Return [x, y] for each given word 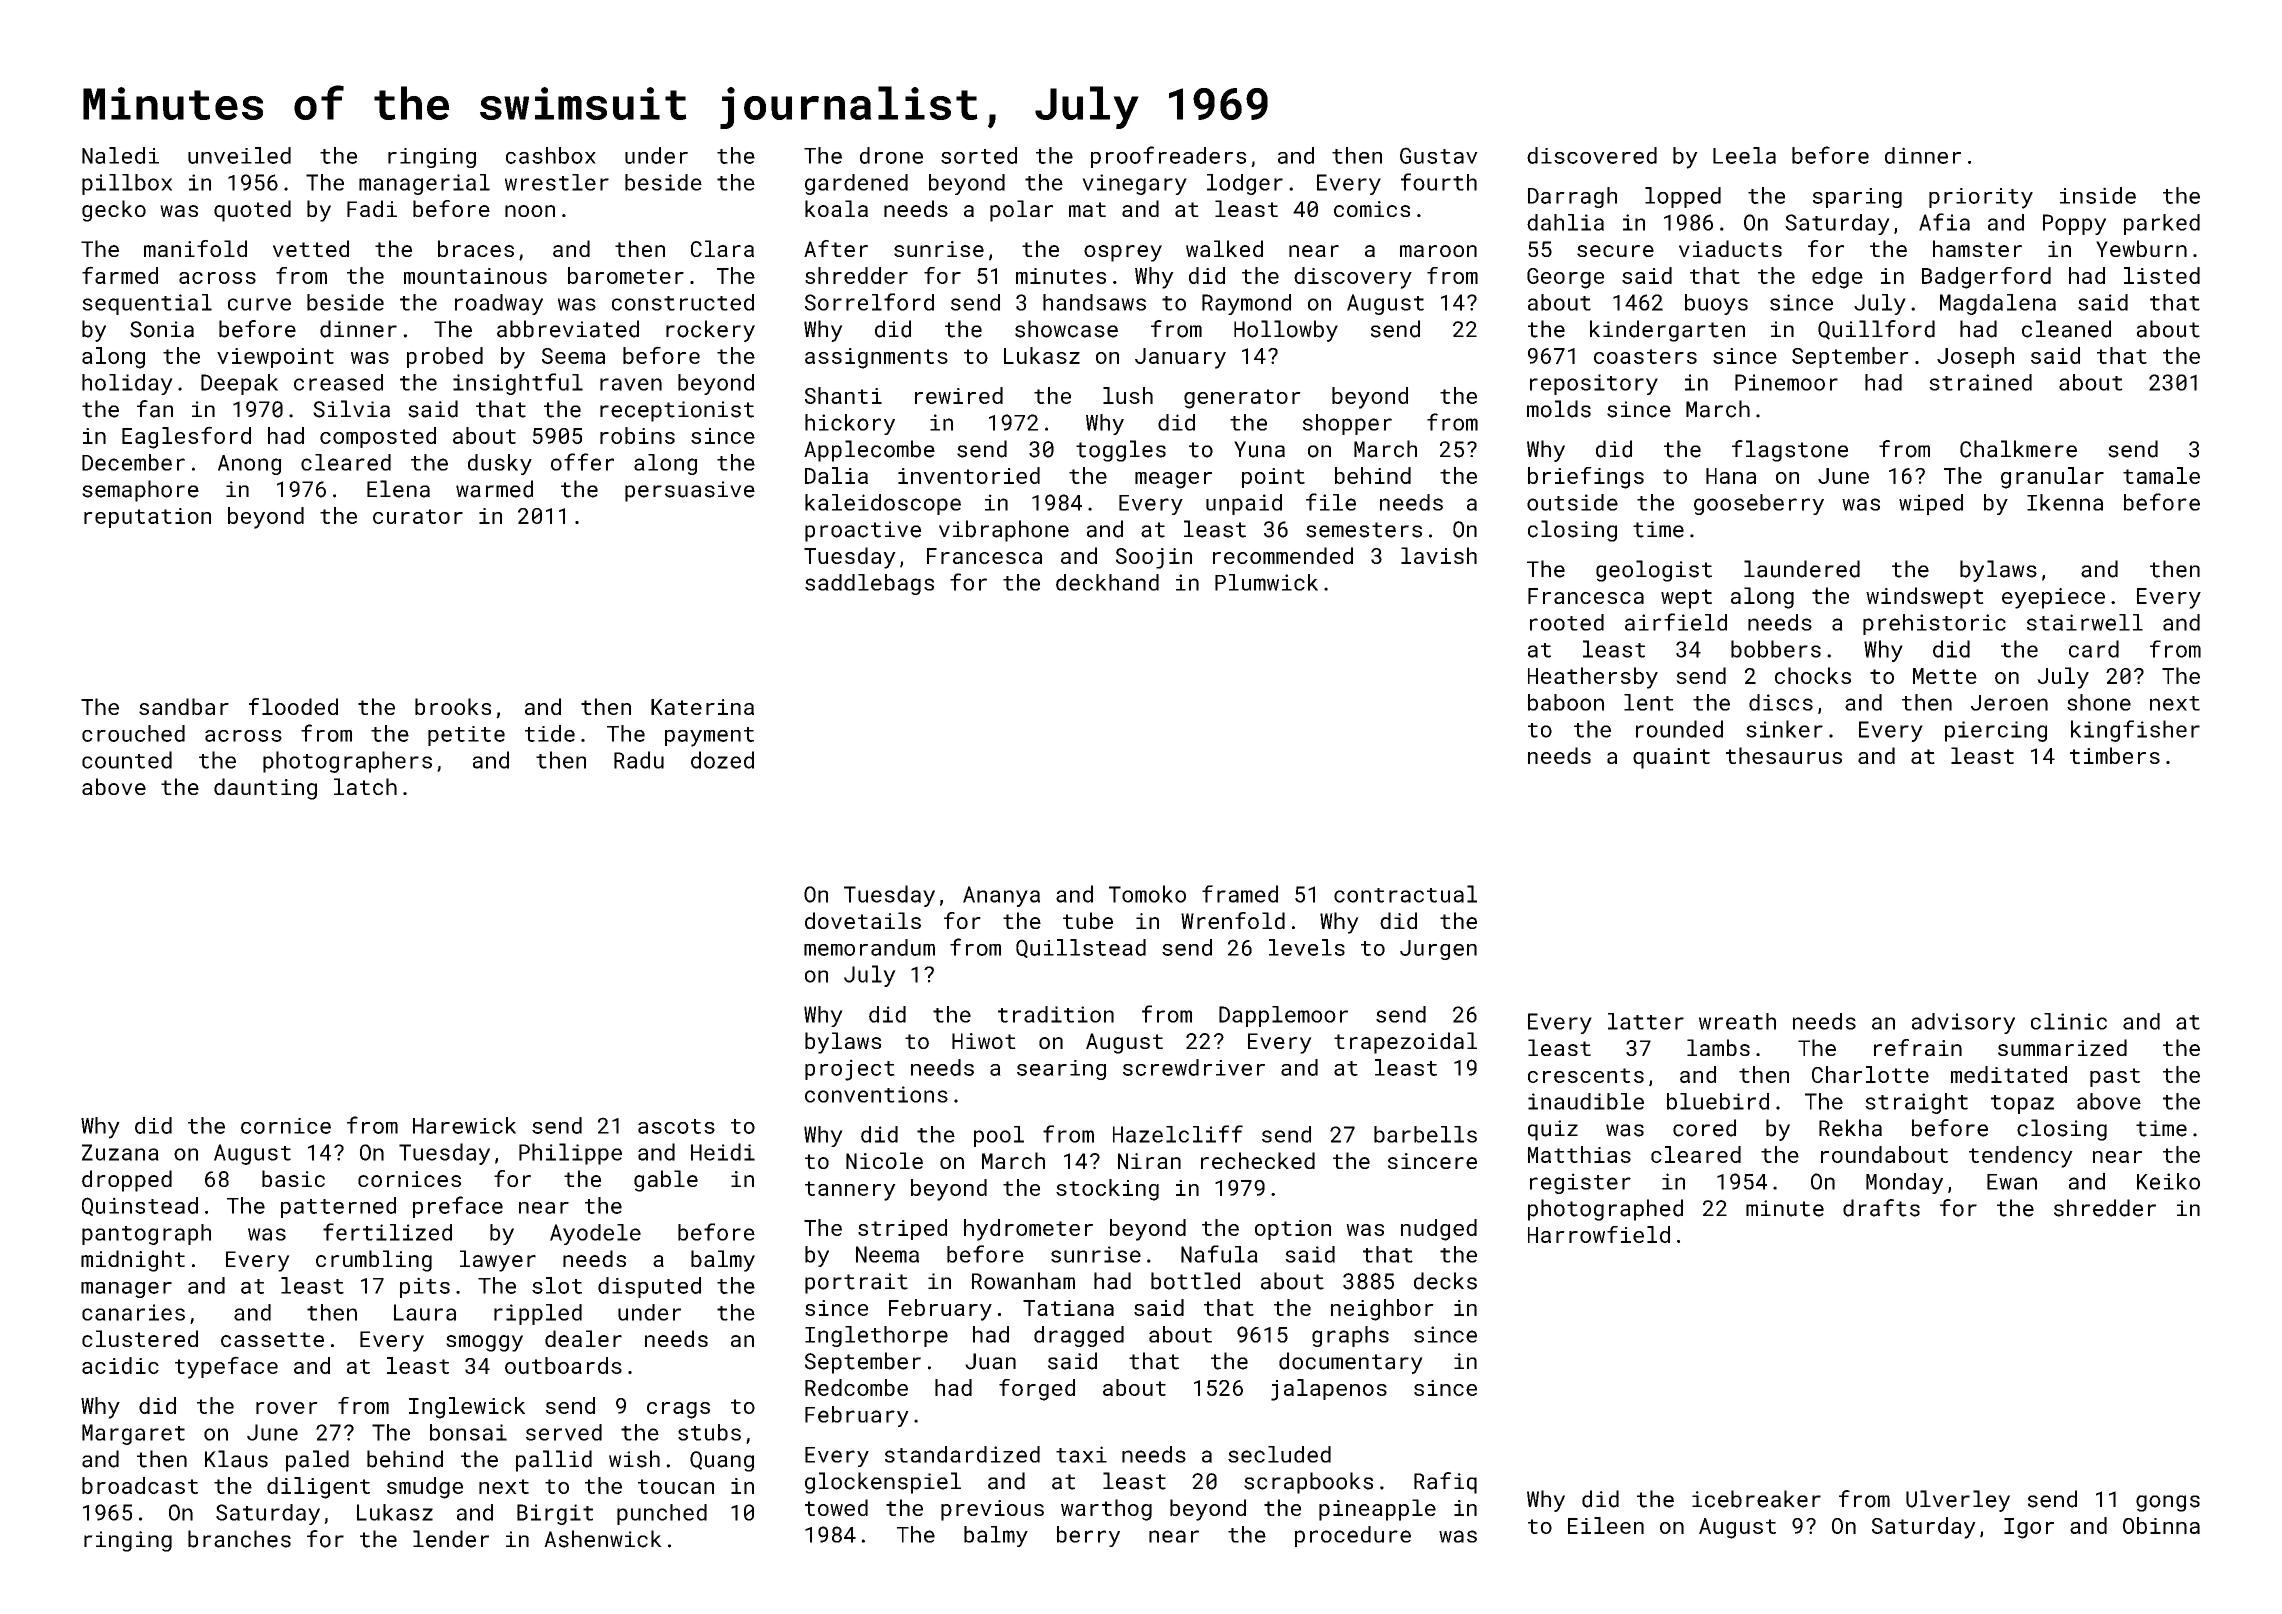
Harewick [464, 1125]
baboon [1566, 702]
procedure [1353, 1536]
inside [2098, 195]
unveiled [239, 155]
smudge [425, 1488]
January [1180, 358]
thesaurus [1784, 755]
